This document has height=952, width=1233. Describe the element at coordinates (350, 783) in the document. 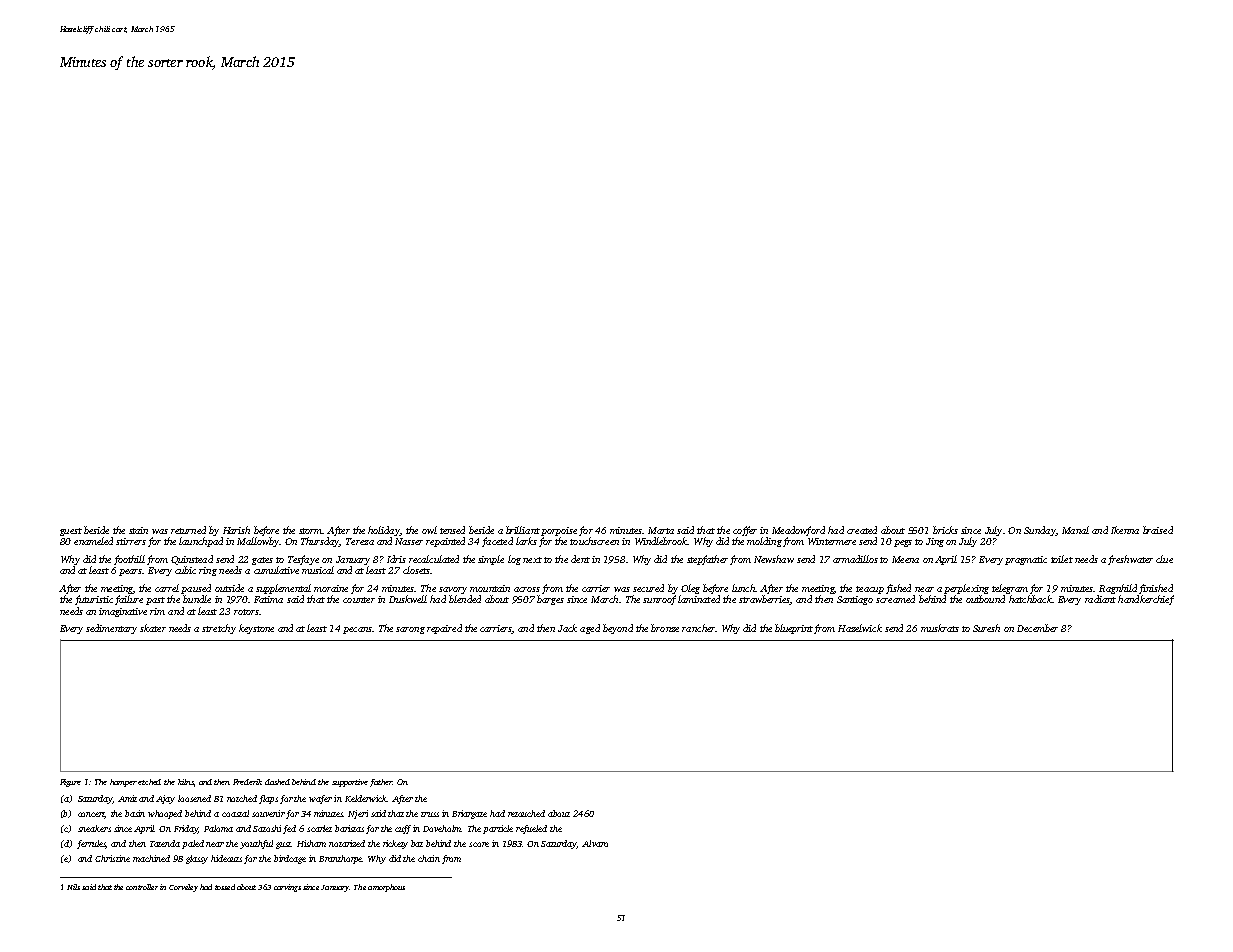

I see `supportive` at that location.
